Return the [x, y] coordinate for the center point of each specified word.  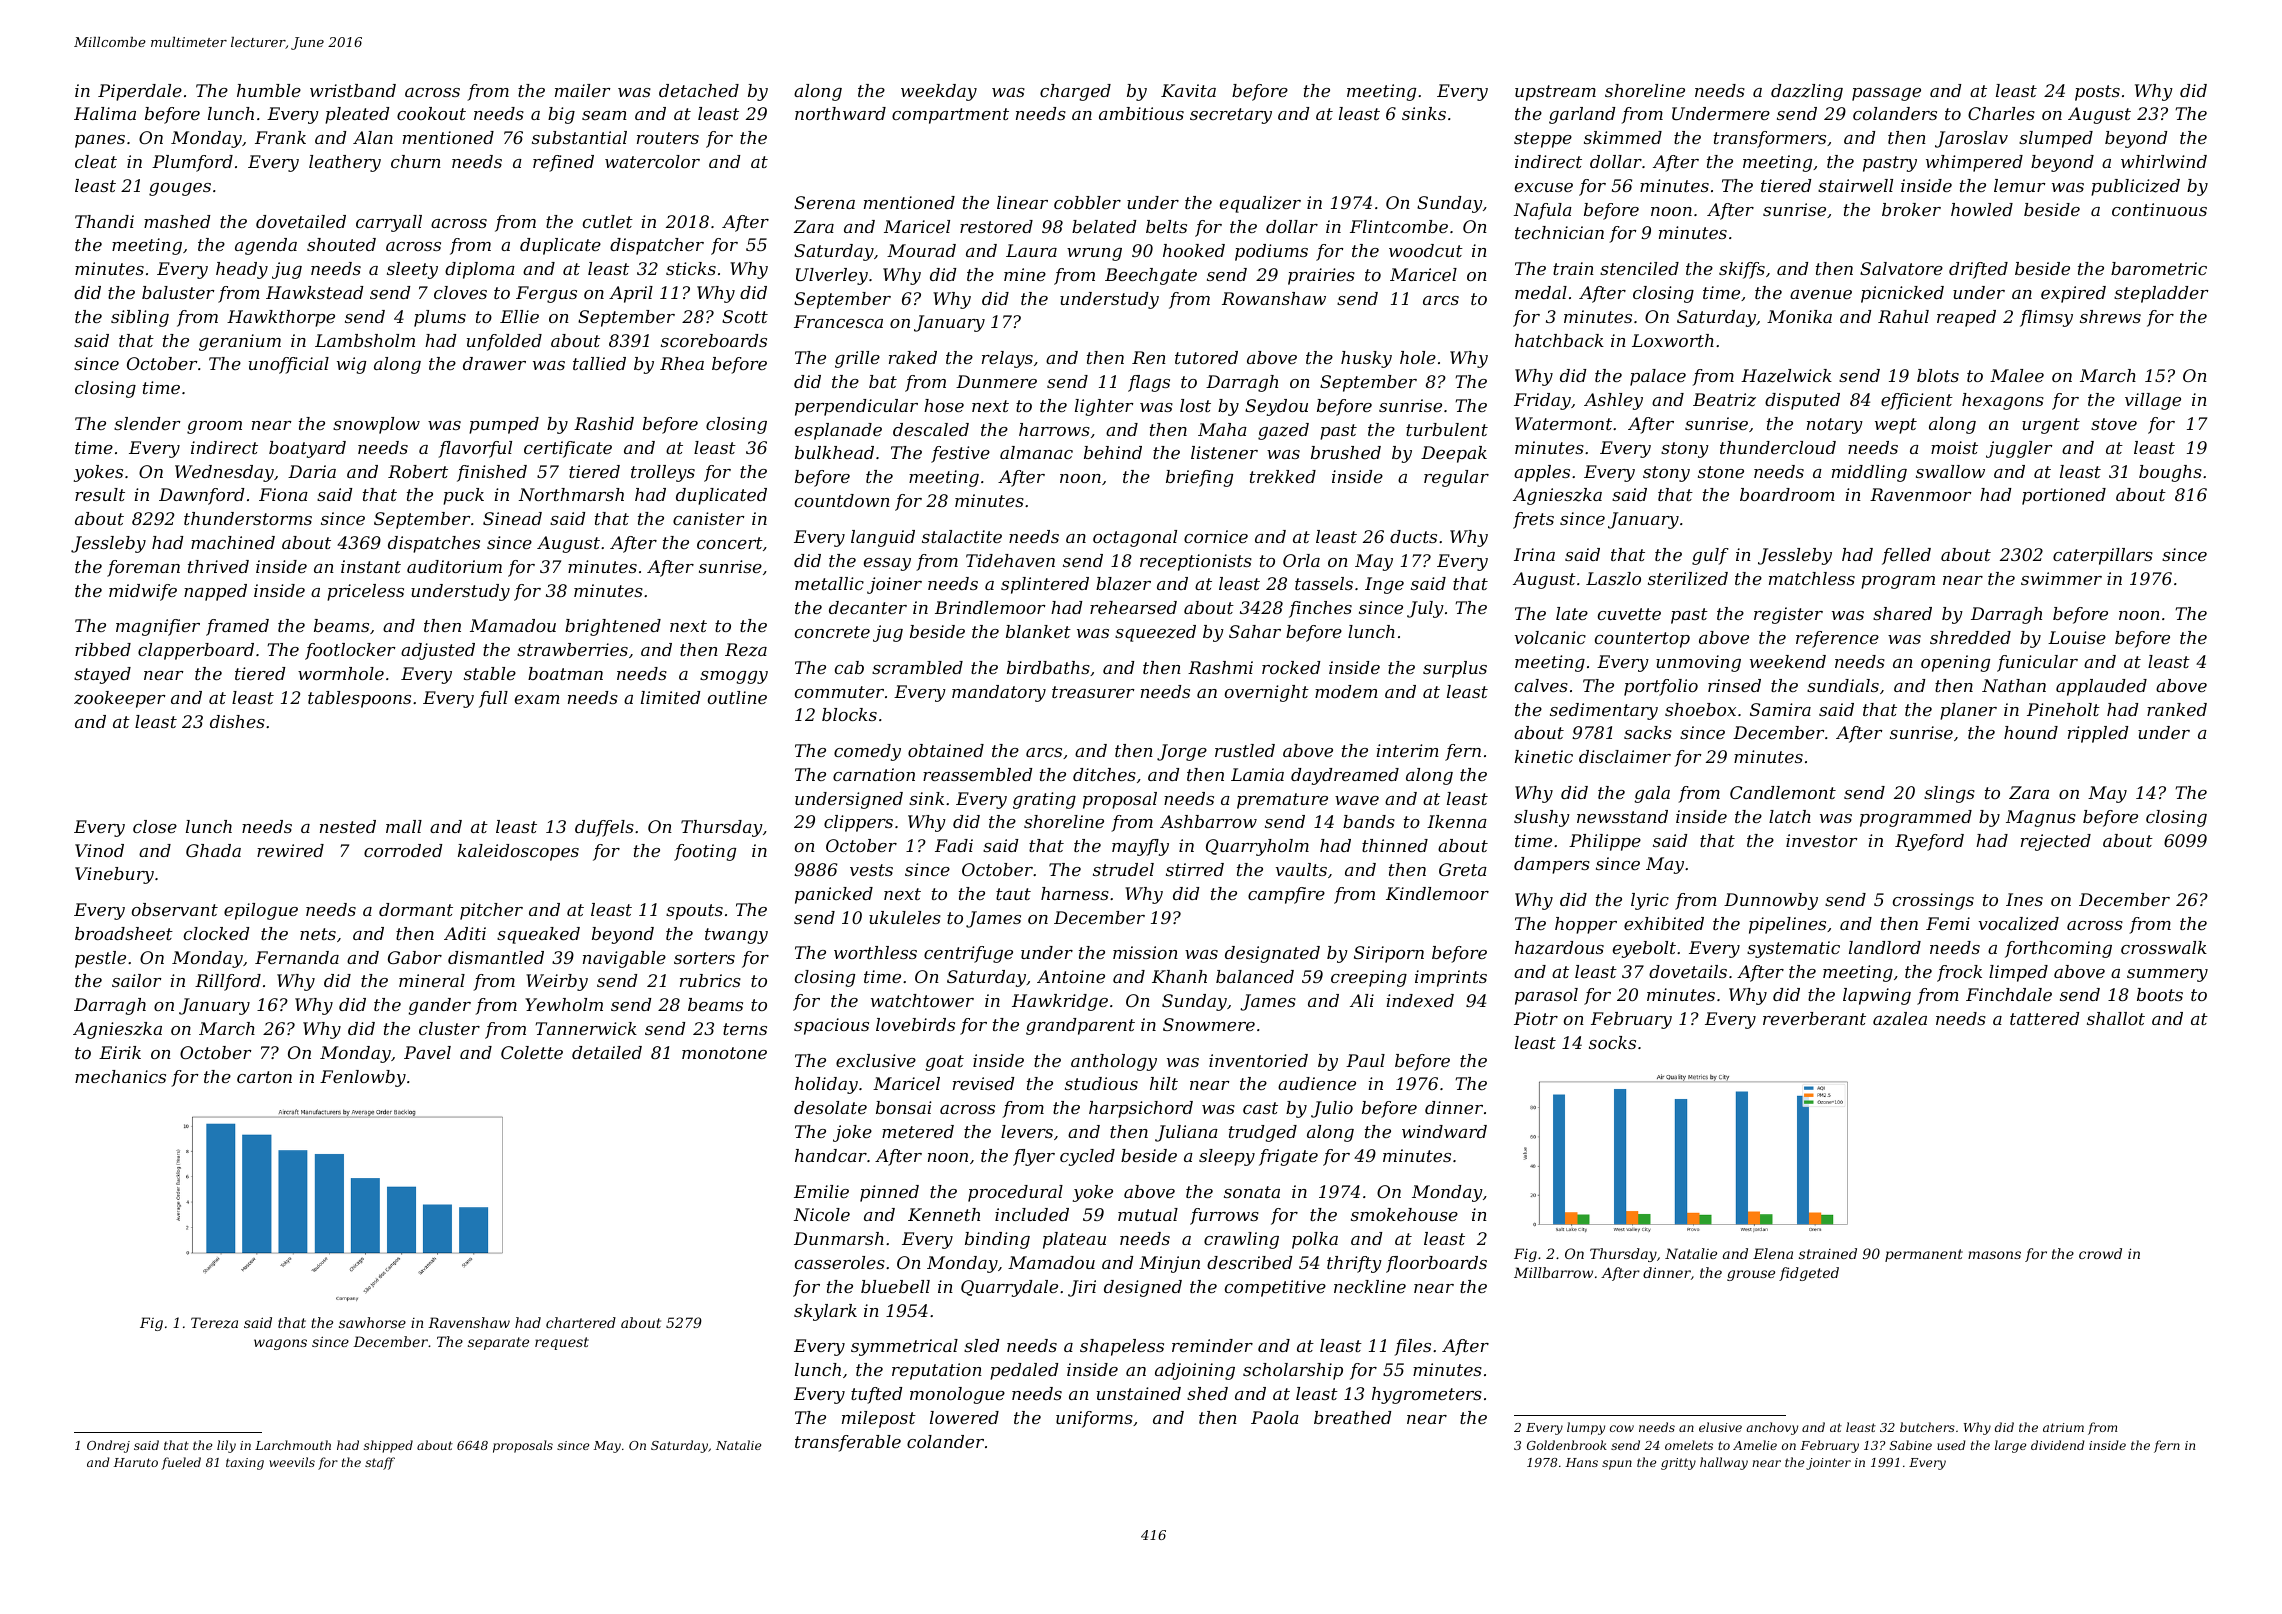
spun [1617, 1465]
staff [380, 1463]
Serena [824, 202]
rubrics [710, 980]
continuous [2159, 209]
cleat [96, 161]
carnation [874, 774]
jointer [1828, 1464]
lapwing [1877, 996]
